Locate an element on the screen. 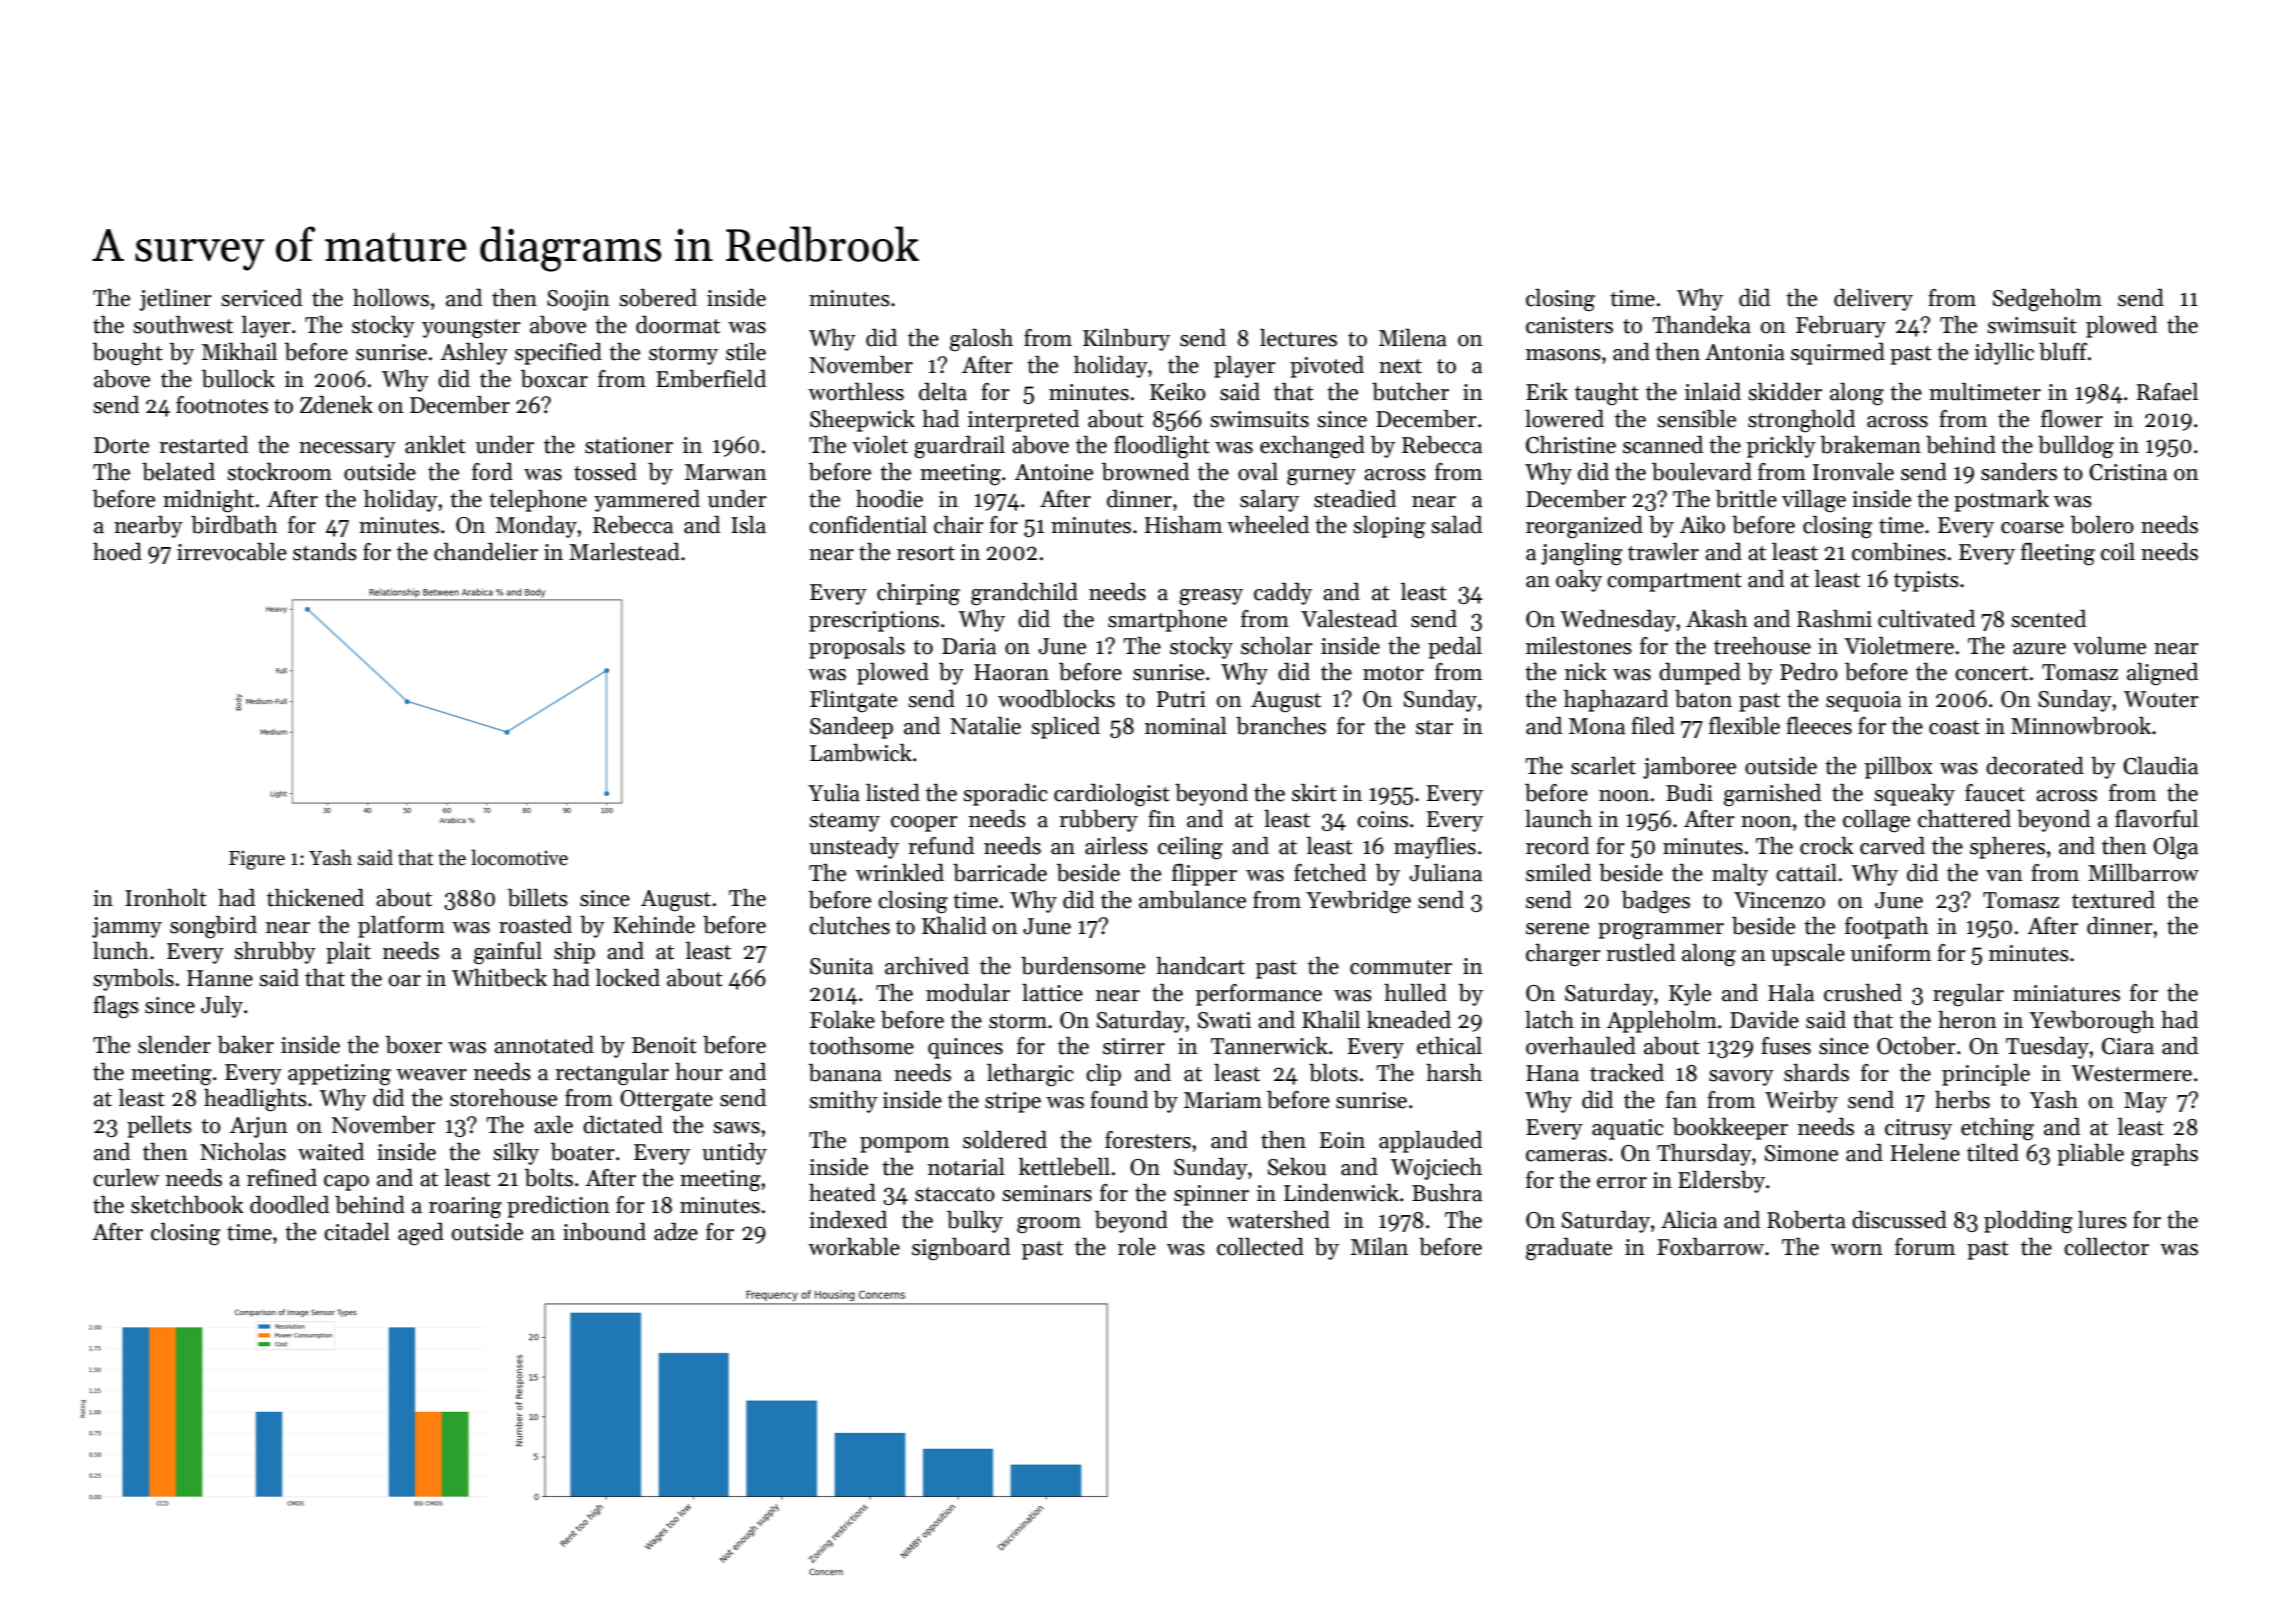 Image resolution: width=2292 pixels, height=1620 pixels. collector is located at coordinates (2106, 1247).
